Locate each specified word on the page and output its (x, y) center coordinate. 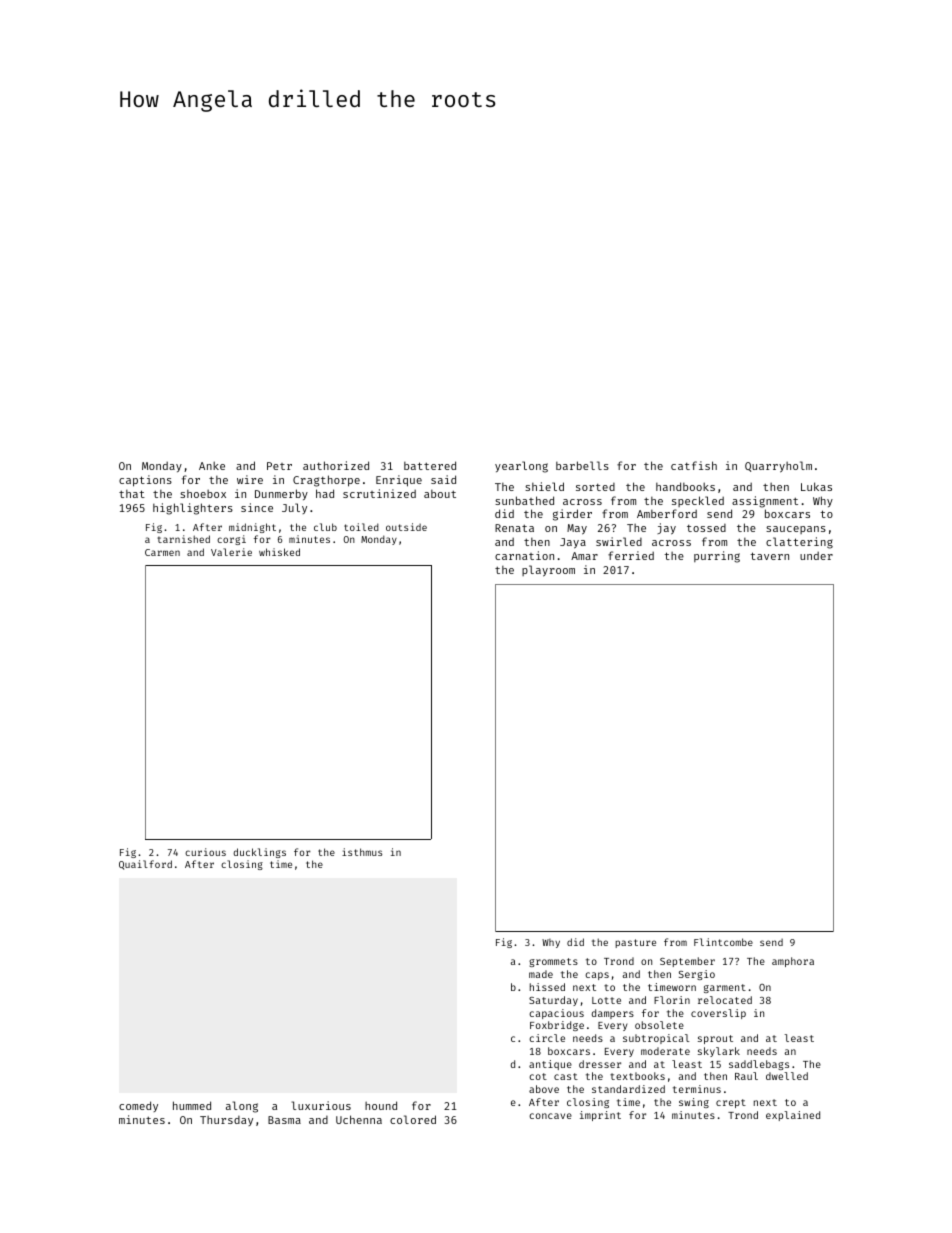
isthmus (362, 852)
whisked (279, 552)
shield (544, 486)
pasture (635, 943)
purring (717, 557)
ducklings (259, 853)
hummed (192, 1105)
